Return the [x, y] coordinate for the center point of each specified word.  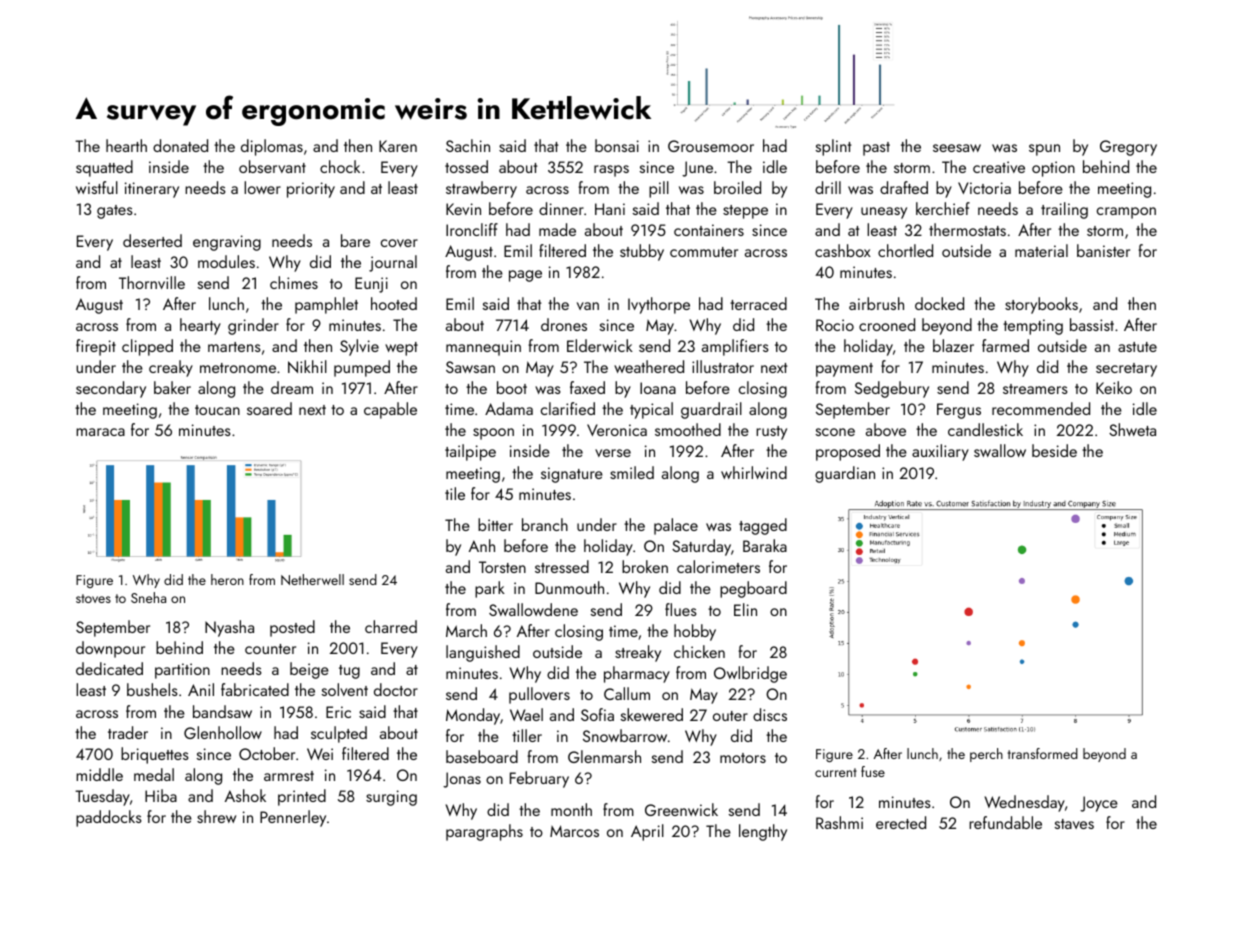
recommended [1041, 408]
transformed [1042, 753]
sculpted [339, 734]
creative [999, 167]
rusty [771, 433]
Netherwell [312, 579]
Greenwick [681, 809]
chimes [294, 282]
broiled [737, 187]
